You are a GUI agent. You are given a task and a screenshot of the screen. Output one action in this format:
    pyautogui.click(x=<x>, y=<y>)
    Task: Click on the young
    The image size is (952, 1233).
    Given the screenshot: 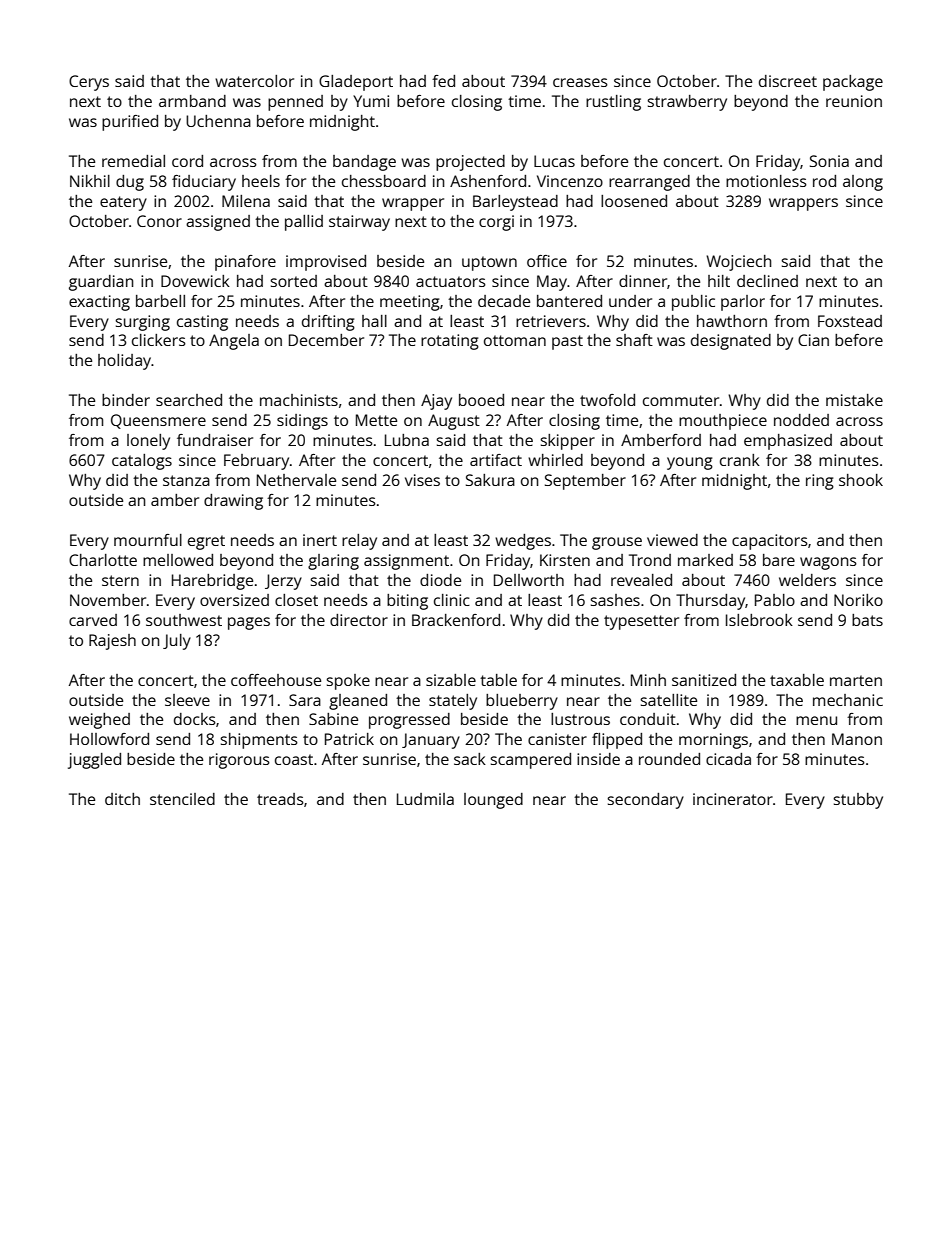 What is the action you would take?
    pyautogui.click(x=690, y=463)
